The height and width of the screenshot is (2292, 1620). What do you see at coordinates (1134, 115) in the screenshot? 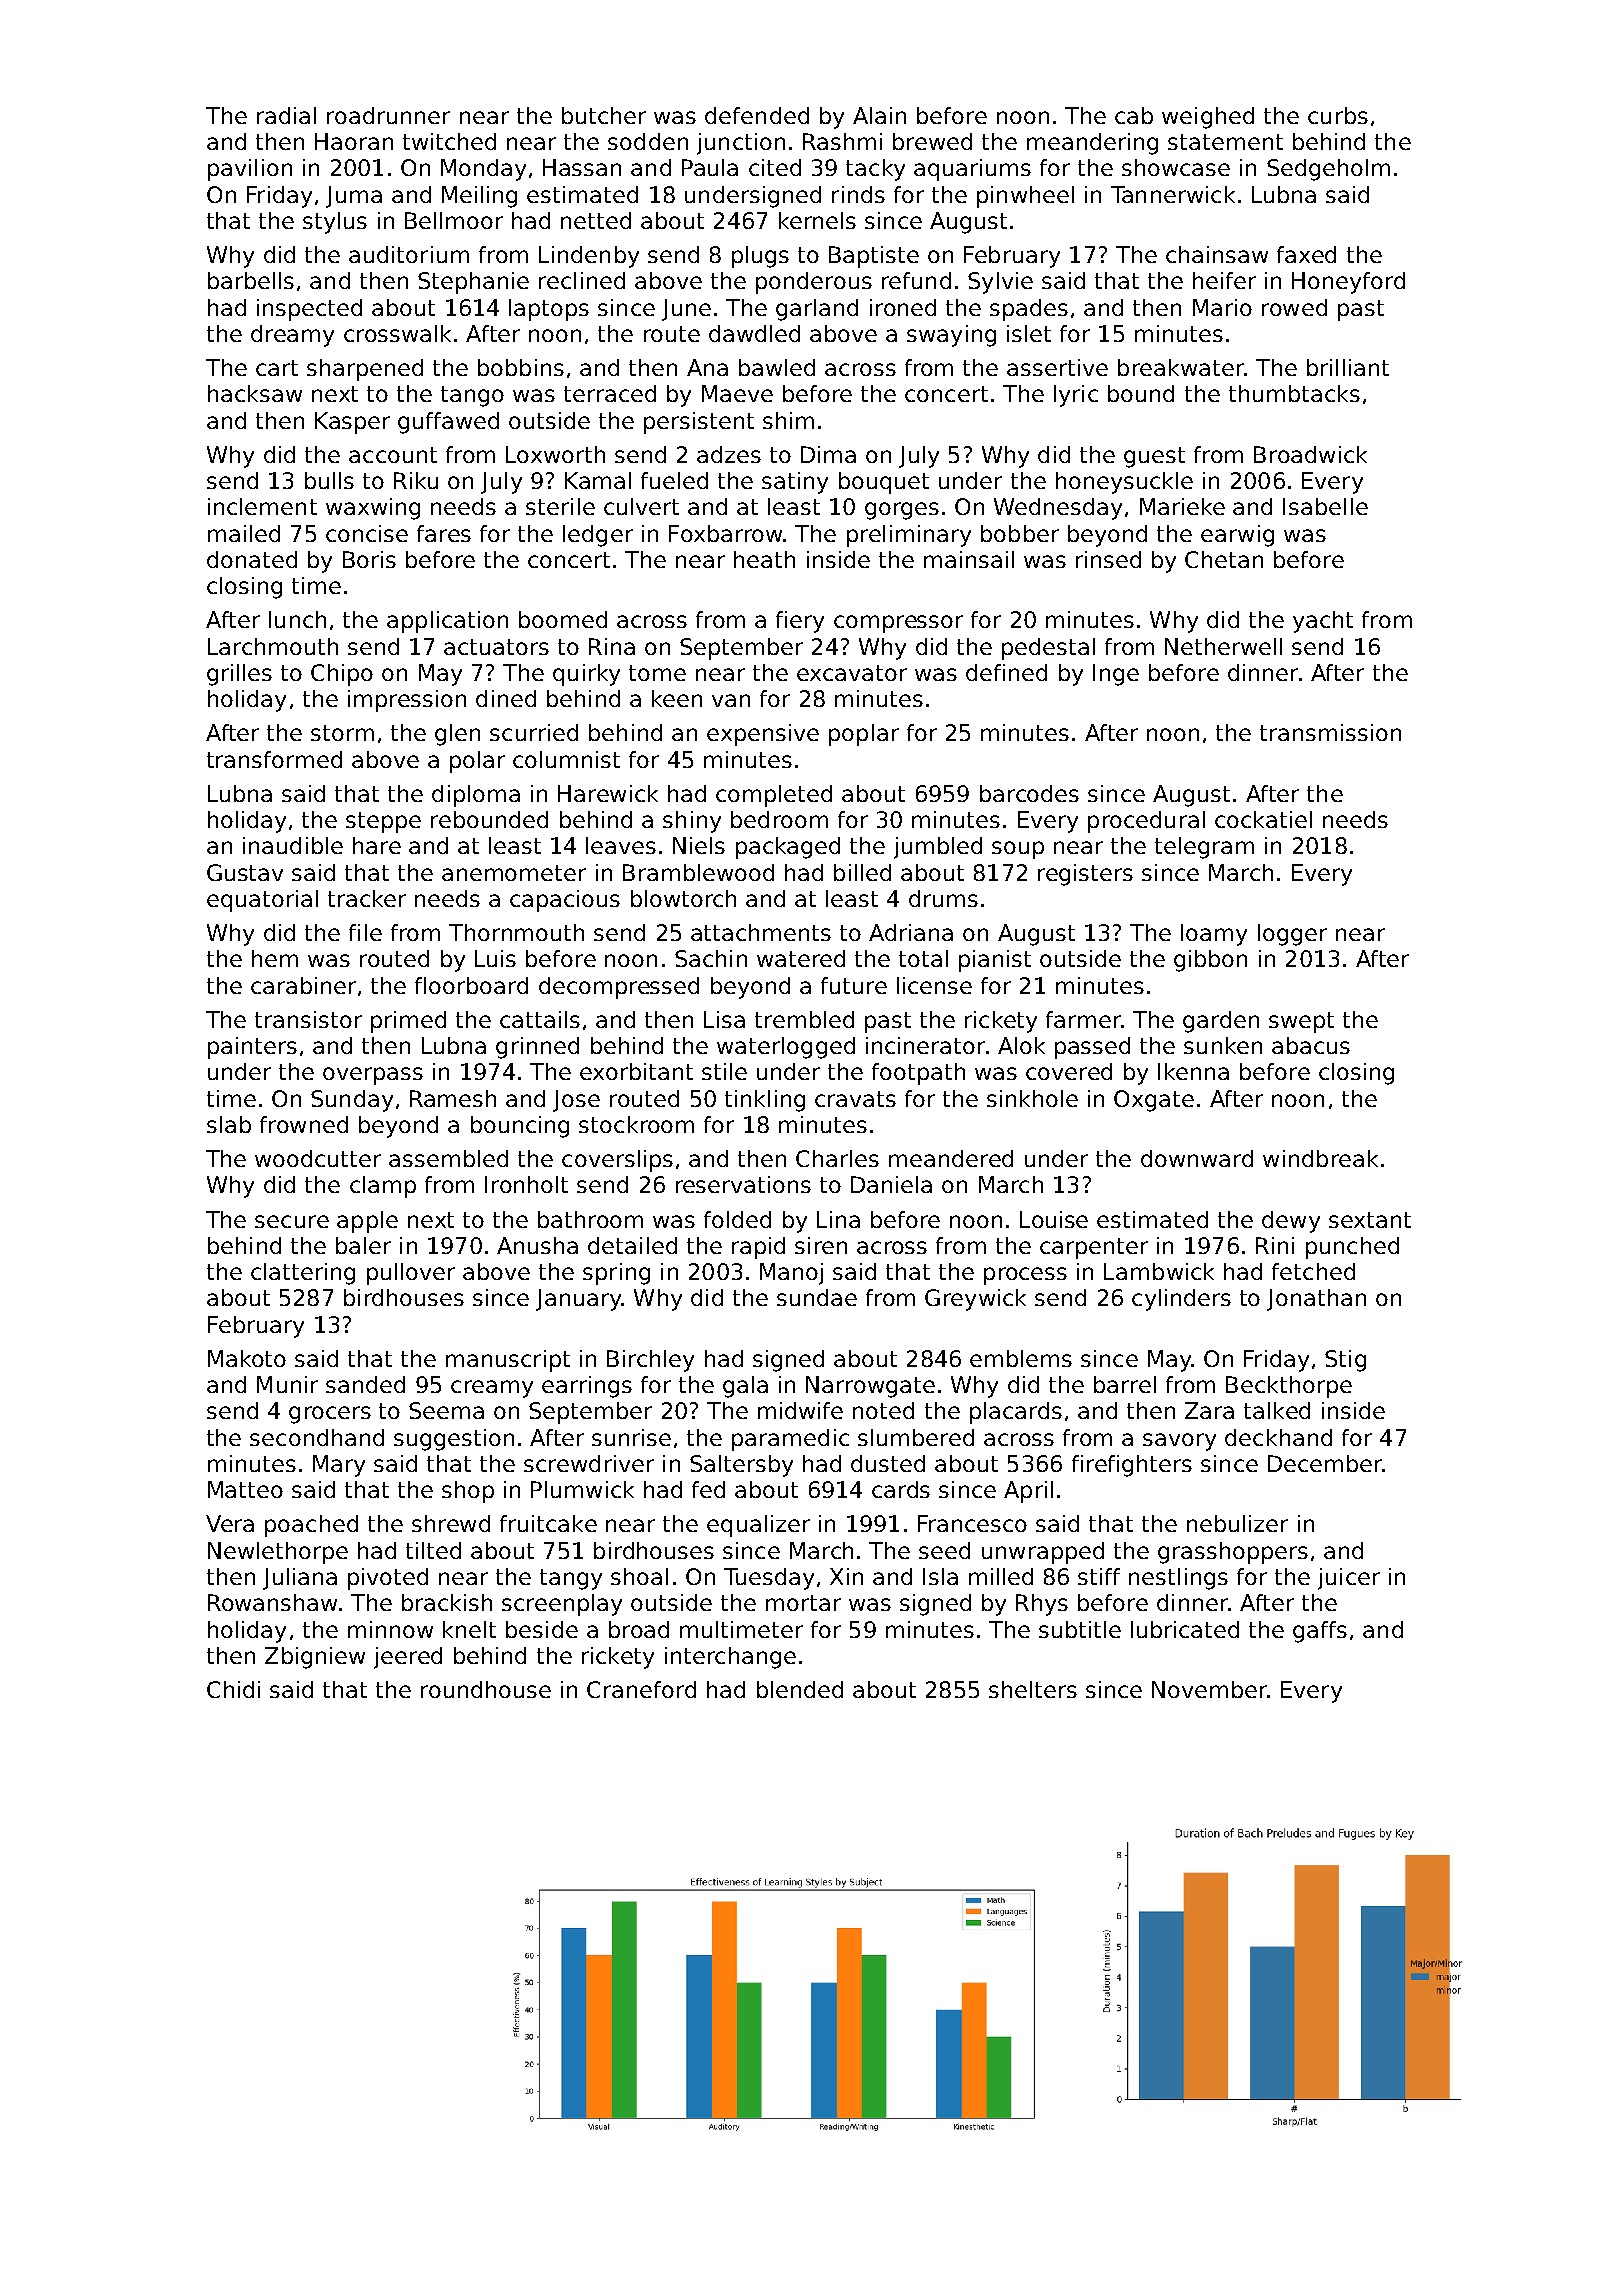
I see `cab` at bounding box center [1134, 115].
